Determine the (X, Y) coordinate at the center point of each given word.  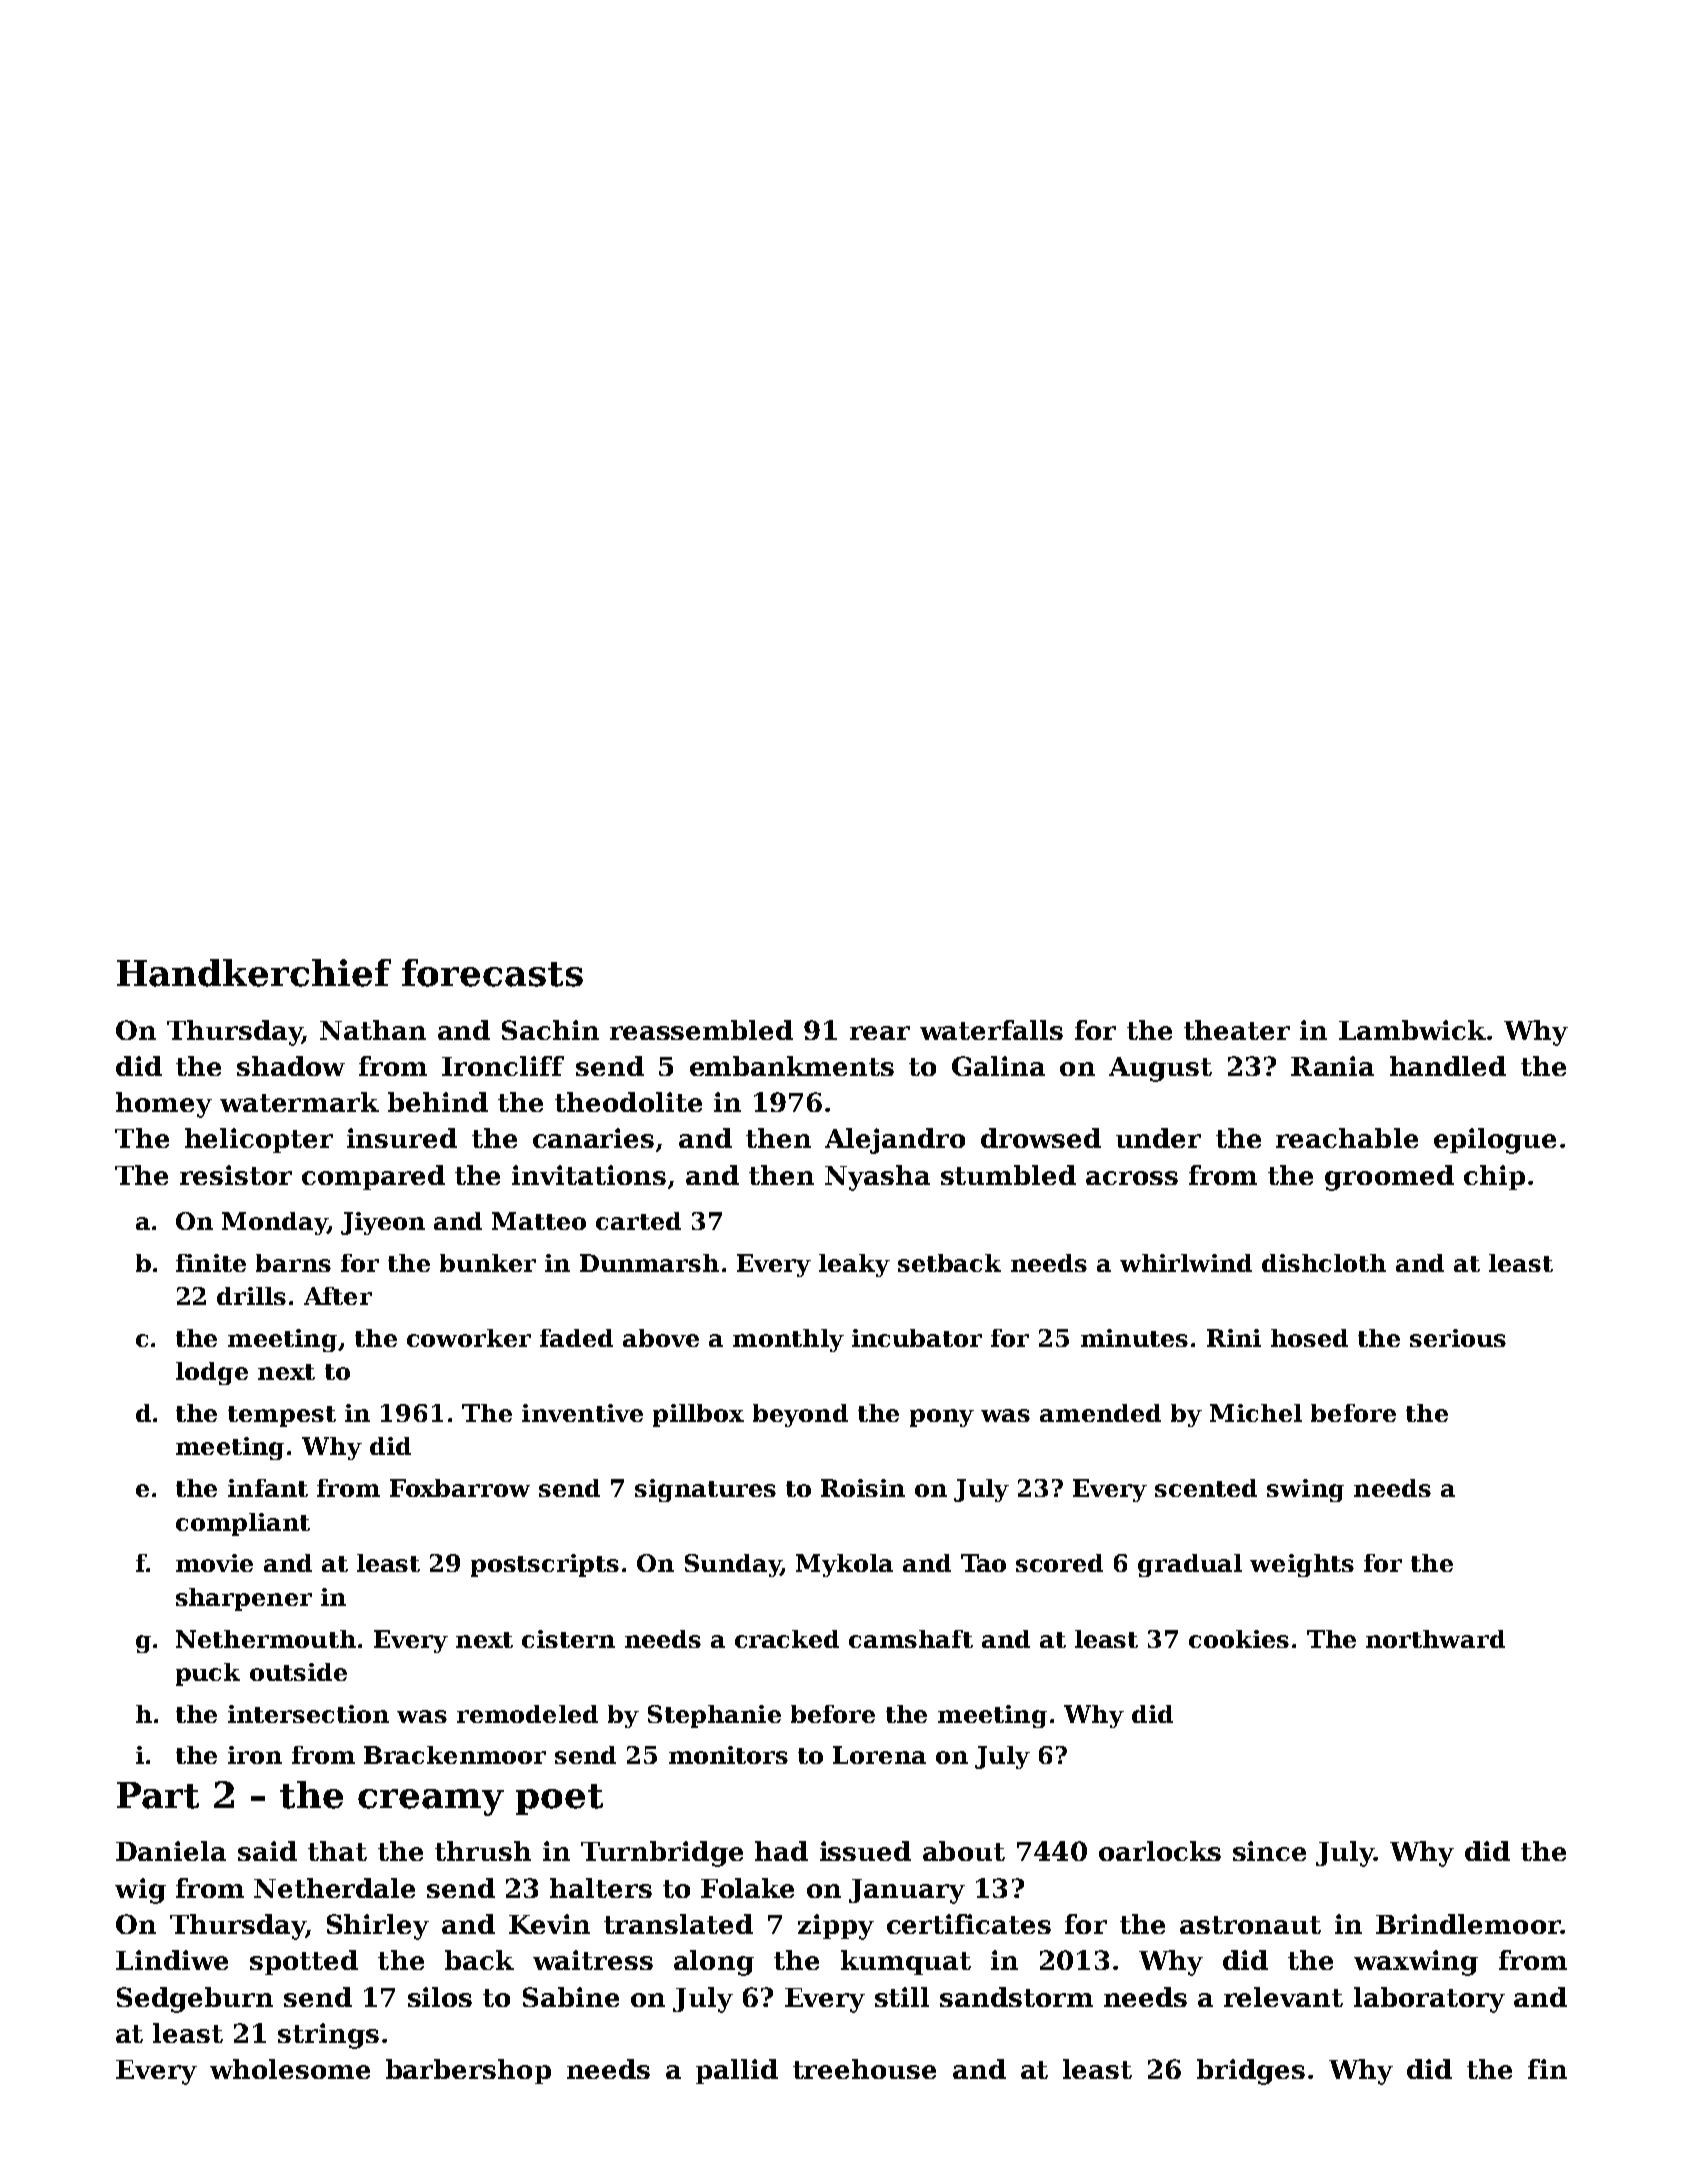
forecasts (492, 973)
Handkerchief (254, 973)
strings (328, 2036)
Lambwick (1412, 1030)
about (964, 1851)
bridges (1251, 2072)
